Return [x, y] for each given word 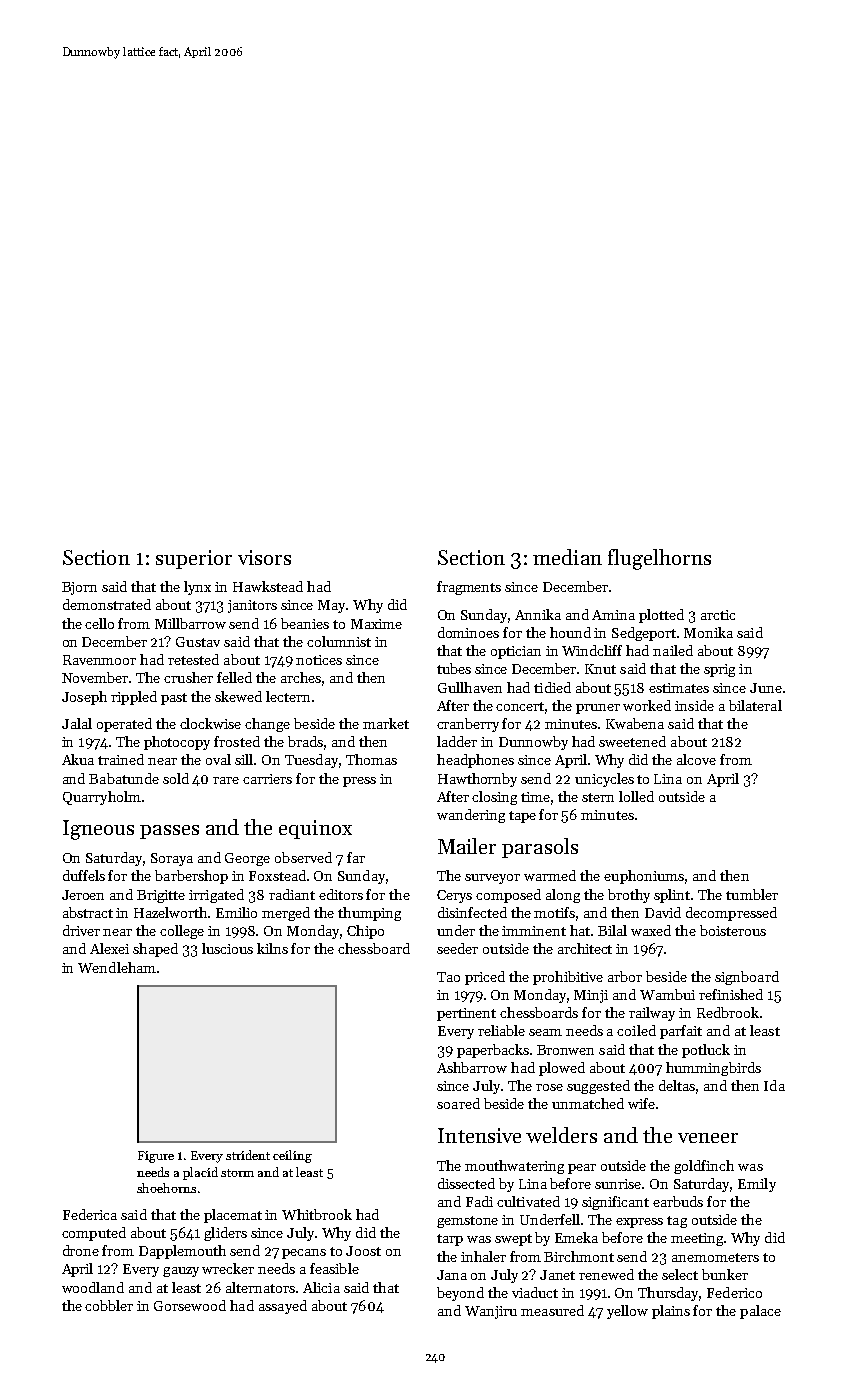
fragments [469, 588]
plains [671, 1312]
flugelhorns [659, 559]
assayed [283, 1307]
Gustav [198, 642]
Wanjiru [491, 1312]
